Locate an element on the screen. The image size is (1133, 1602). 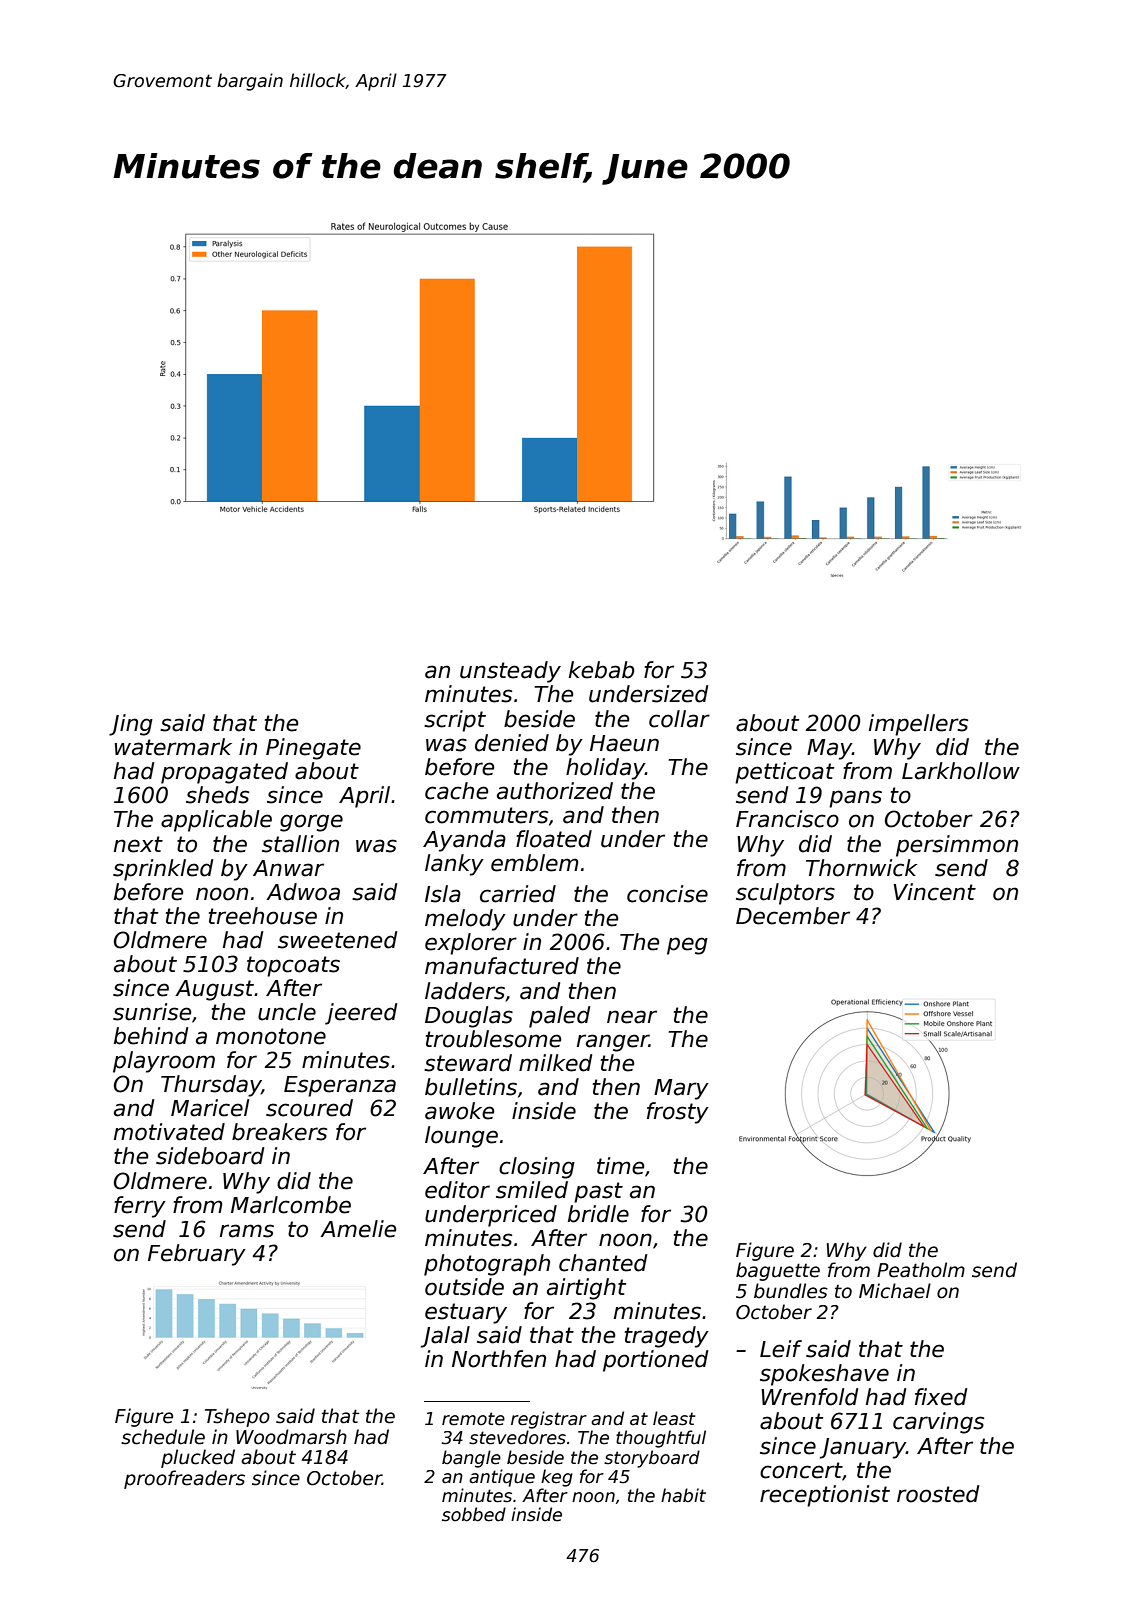
carried is located at coordinates (518, 894).
